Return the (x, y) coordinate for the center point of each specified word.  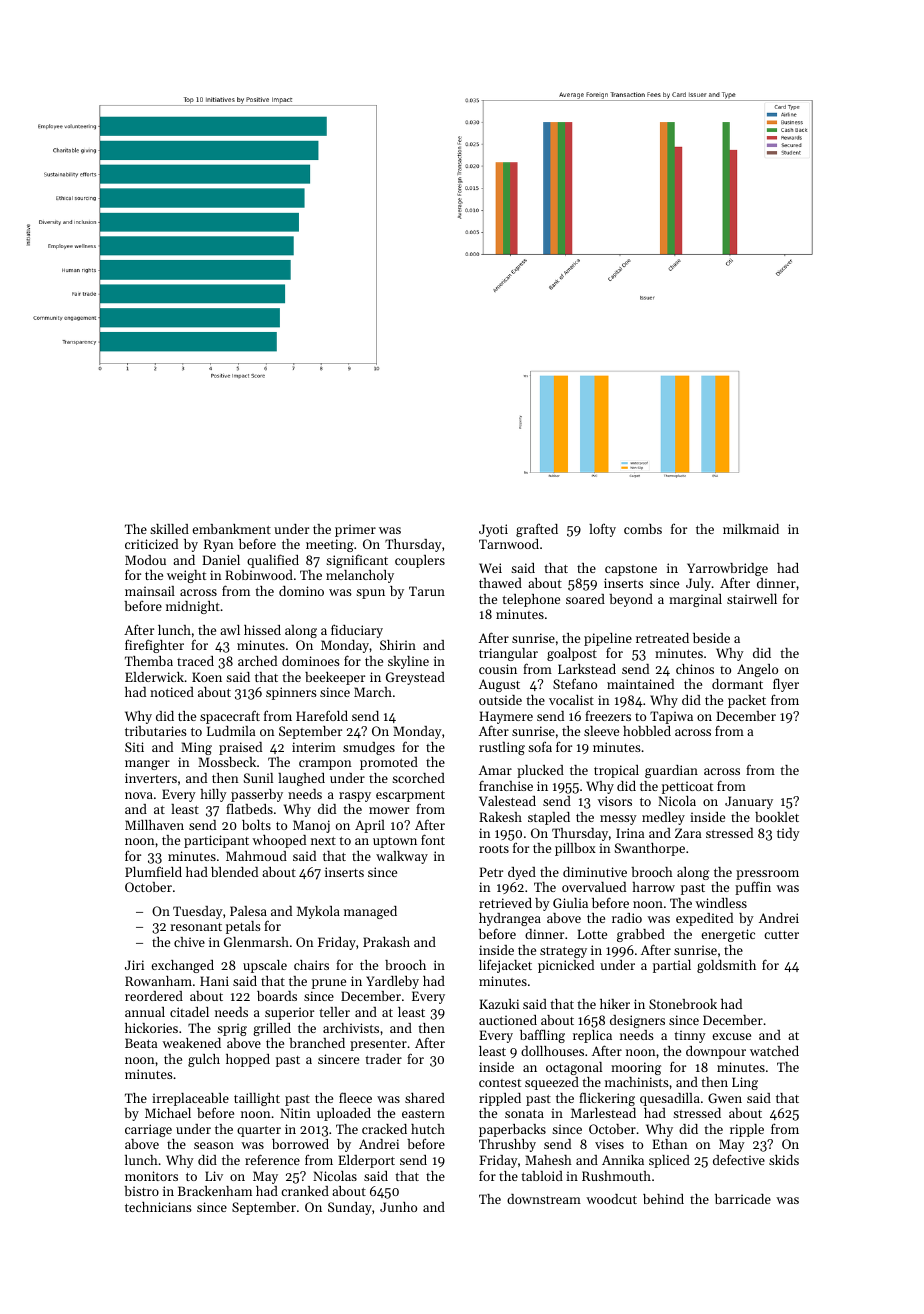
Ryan (219, 545)
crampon (325, 765)
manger (147, 765)
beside (711, 638)
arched (257, 661)
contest (500, 1083)
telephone (531, 600)
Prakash (386, 942)
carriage (148, 1130)
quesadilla (670, 1099)
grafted (537, 530)
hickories (151, 1028)
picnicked (566, 966)
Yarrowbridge (727, 569)
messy (618, 820)
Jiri (134, 965)
